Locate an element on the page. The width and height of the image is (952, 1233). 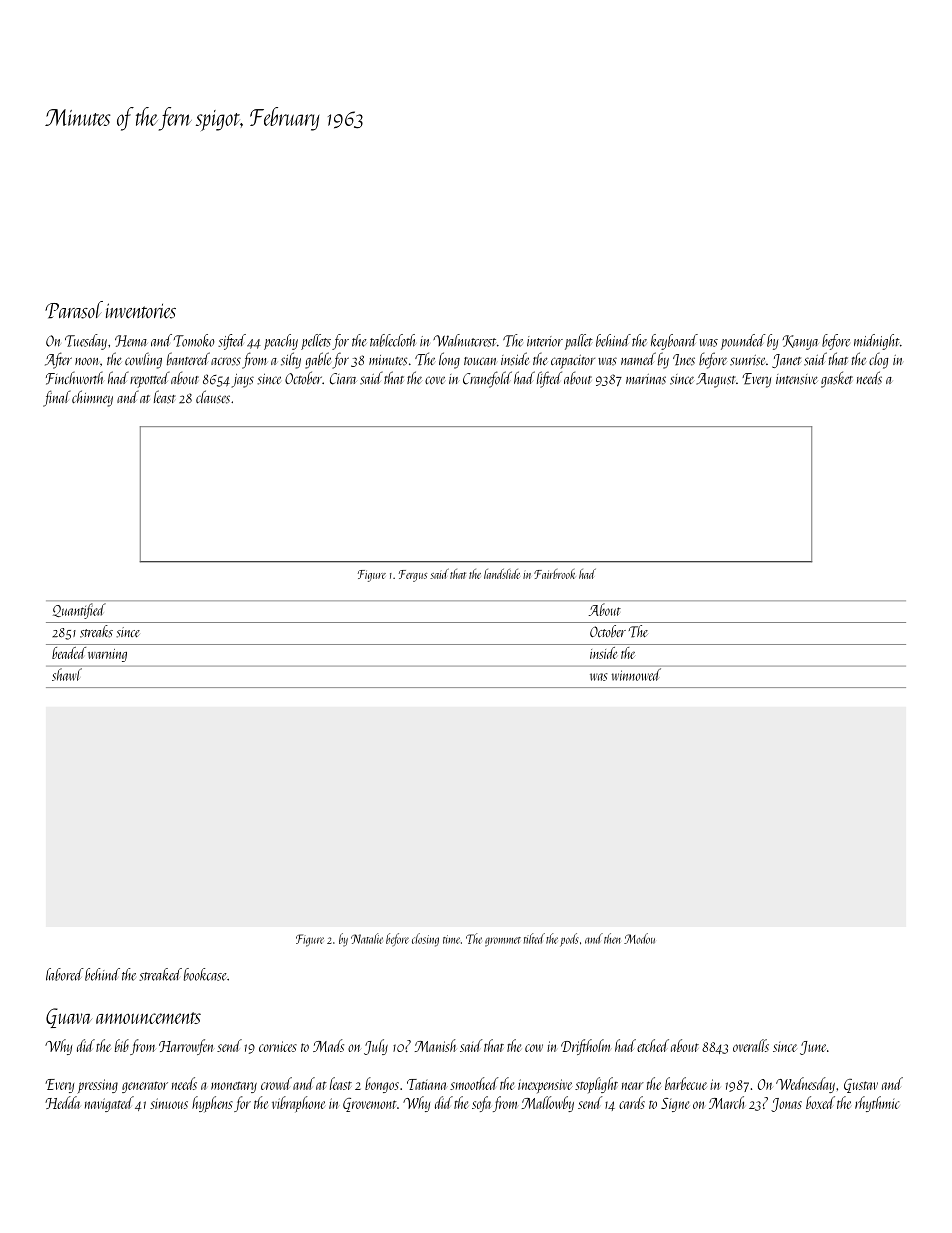
Natalie is located at coordinates (367, 938).
